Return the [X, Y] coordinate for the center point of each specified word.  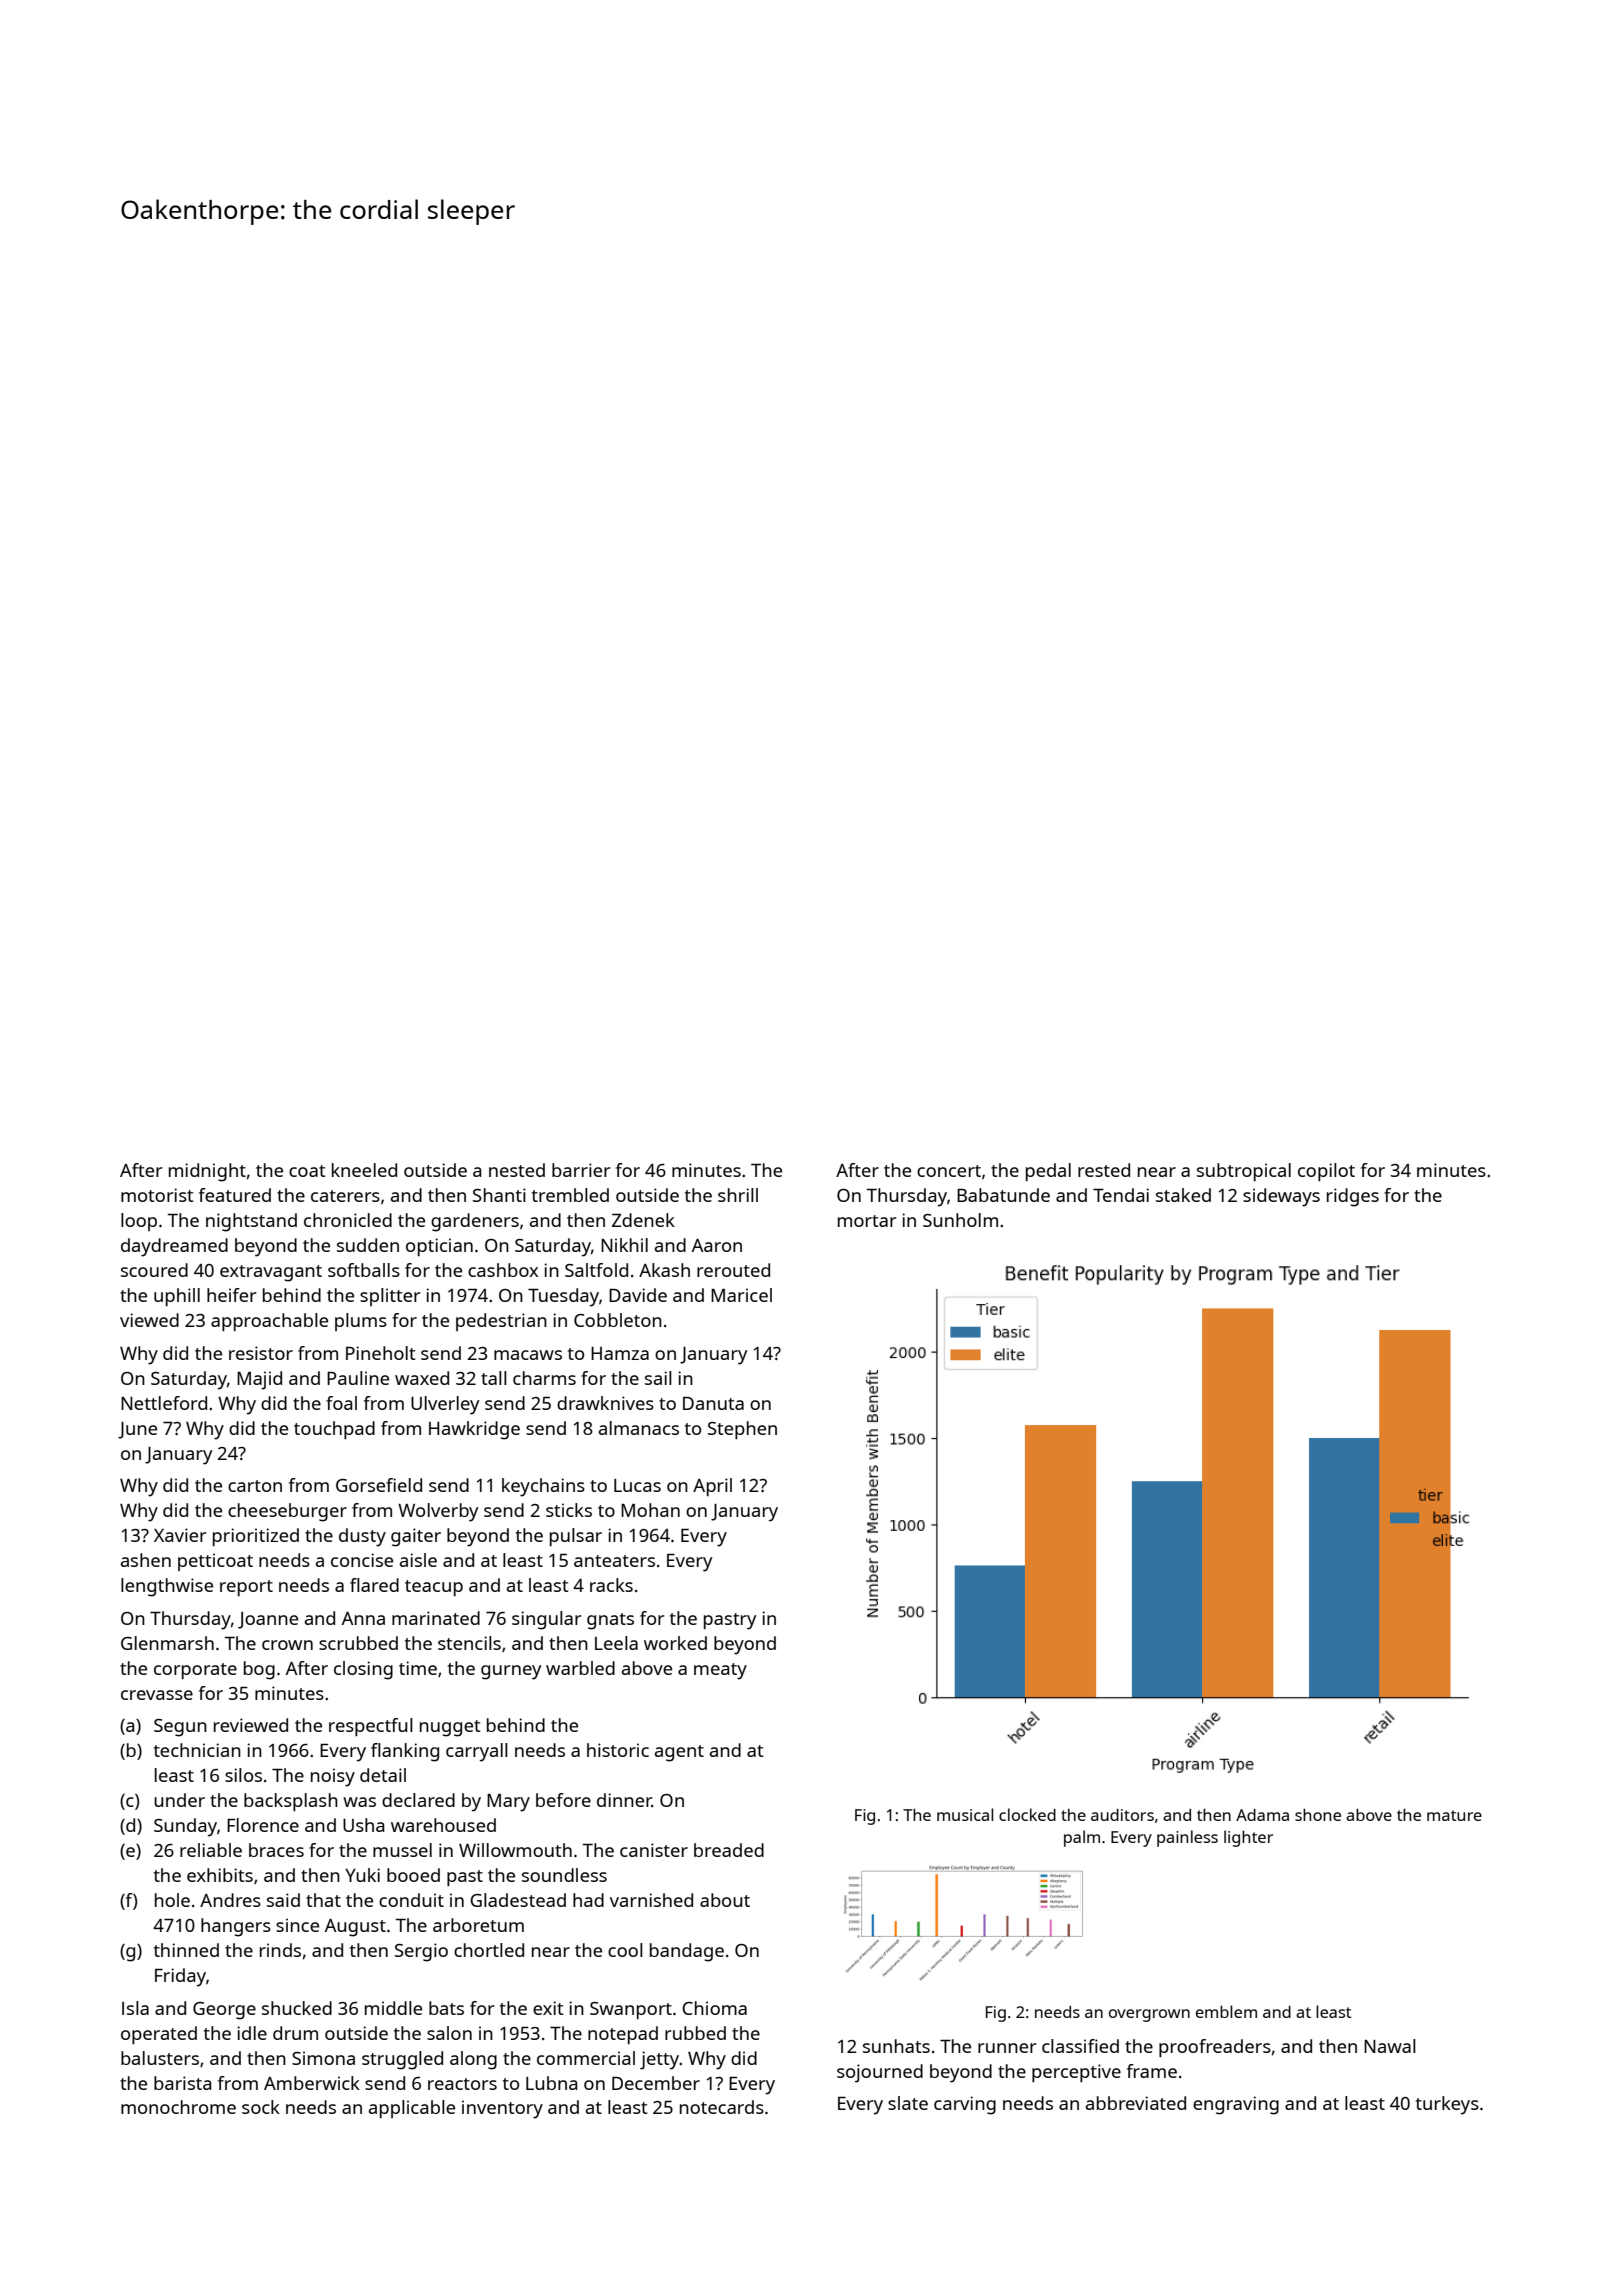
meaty [720, 1671]
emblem [1226, 2011]
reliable [211, 1850]
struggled [402, 2060]
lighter [1248, 1838]
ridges [1353, 1197]
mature [1454, 1815]
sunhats [896, 2046]
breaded [729, 1850]
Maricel [741, 1295]
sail [658, 1378]
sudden [368, 1245]
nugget [450, 1728]
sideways [1281, 1197]
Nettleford [164, 1403]
